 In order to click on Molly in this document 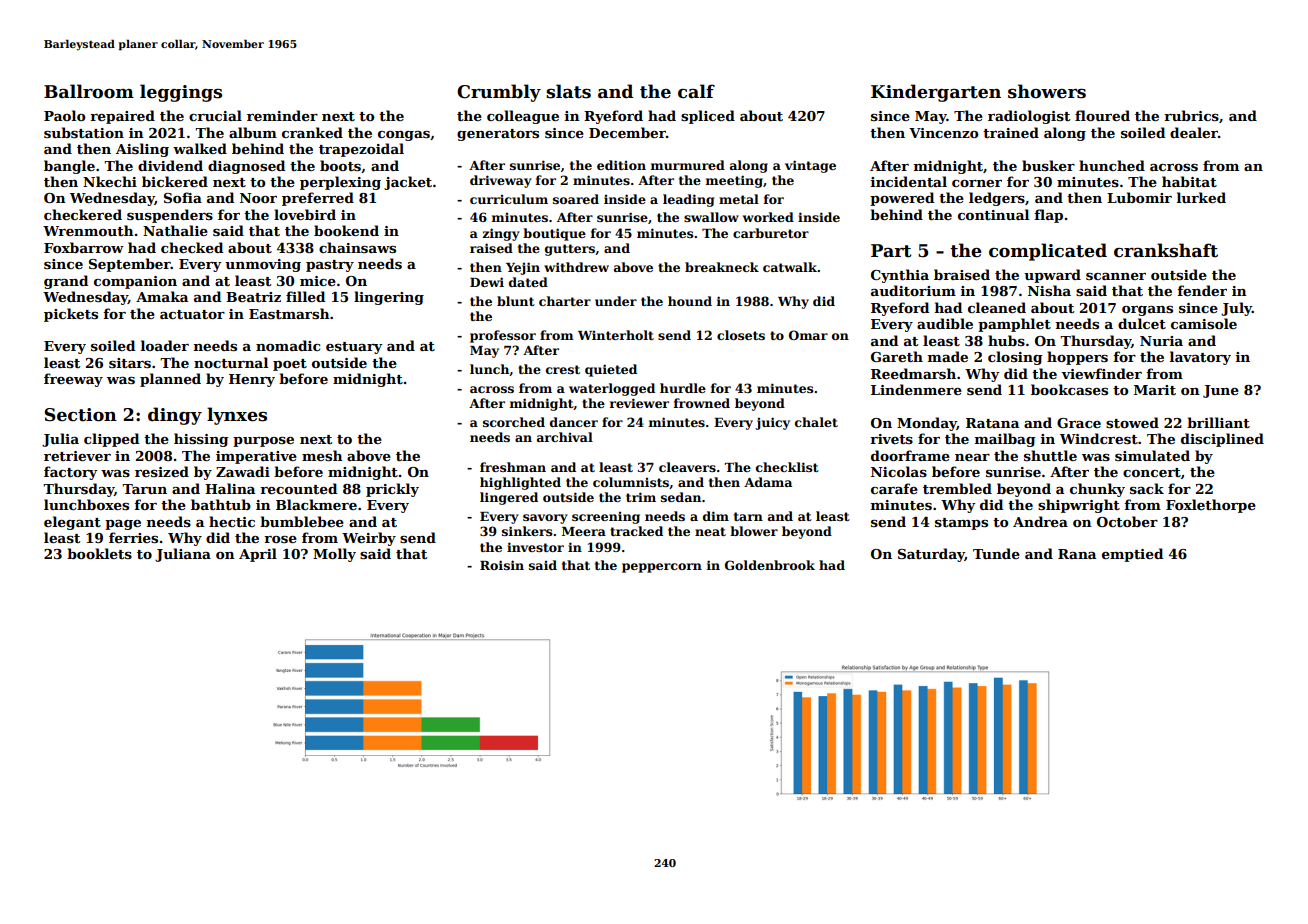, I will do `click(334, 555)`.
